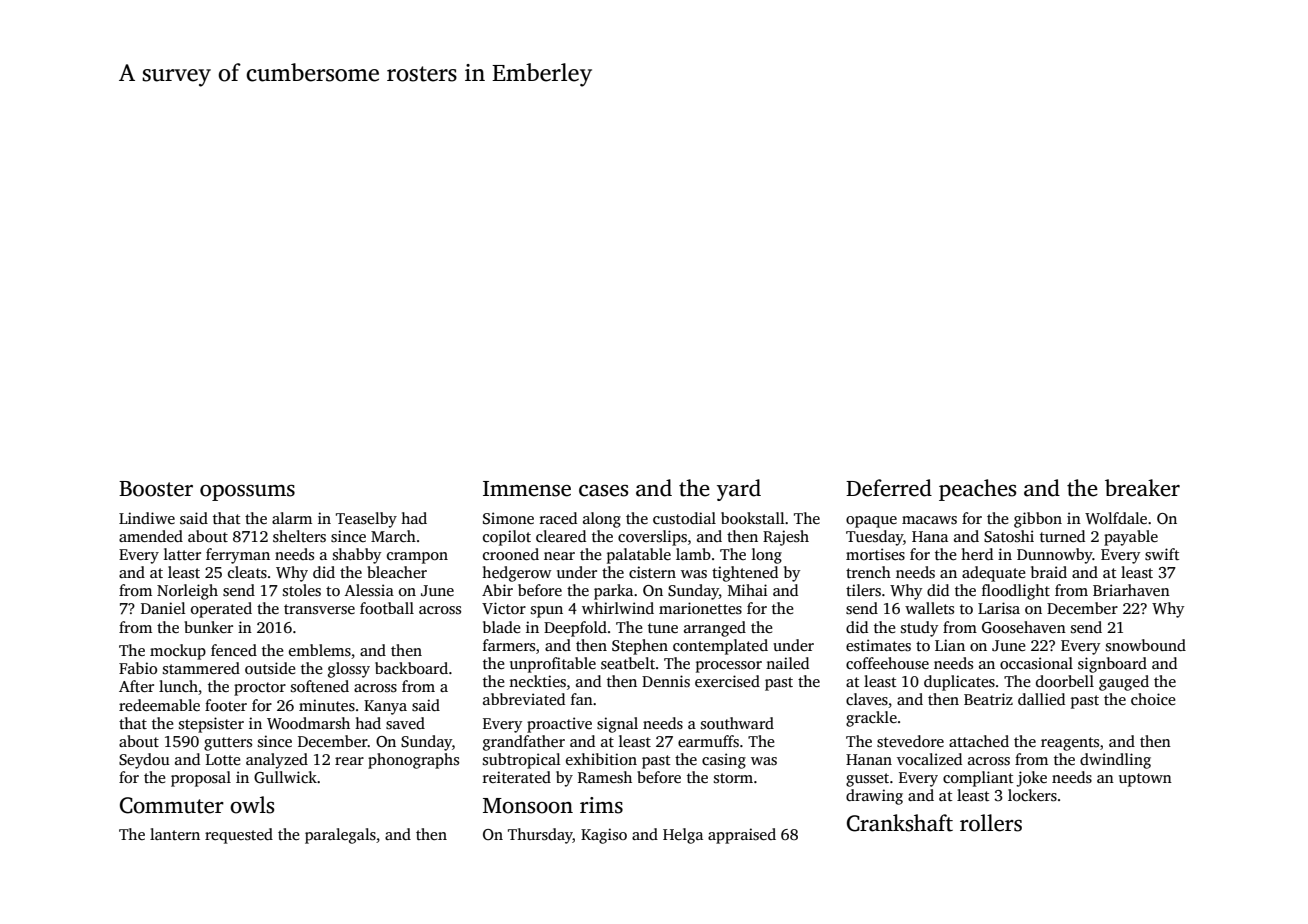  Describe the element at coordinates (786, 538) in the document. I see `Rajesh` at that location.
